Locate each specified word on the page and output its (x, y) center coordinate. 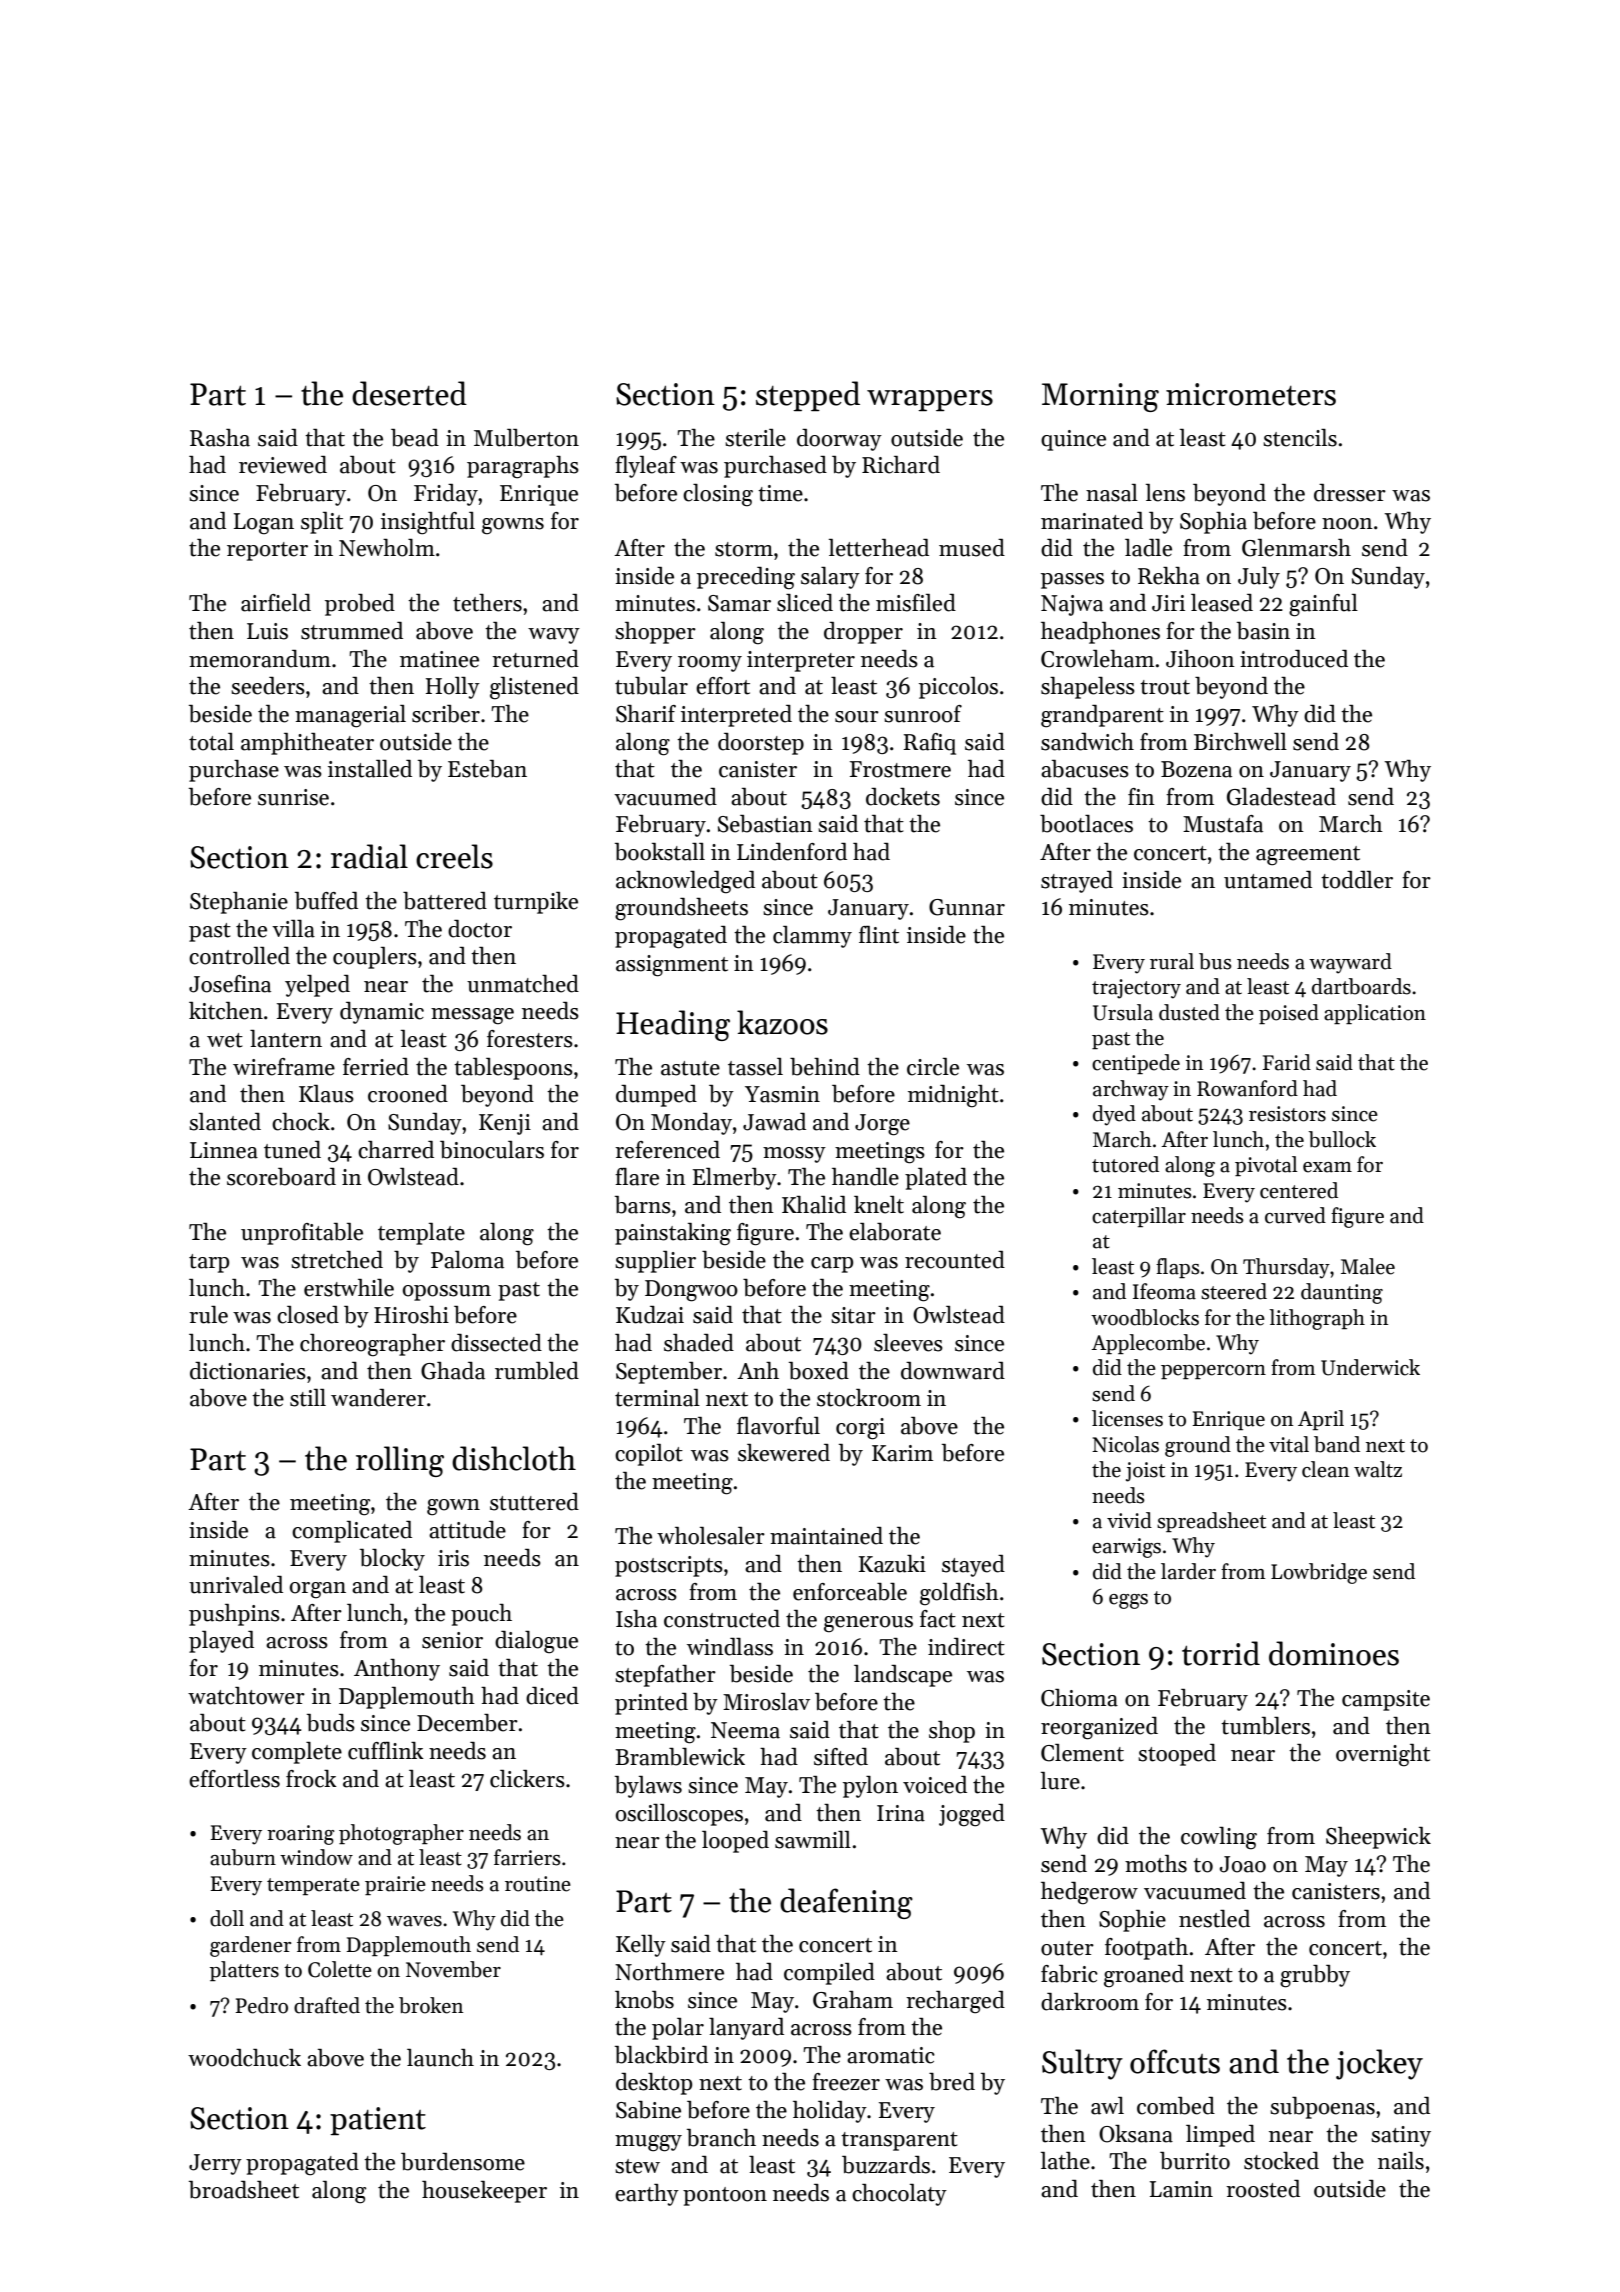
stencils (1300, 438)
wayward (1350, 963)
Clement (1082, 1753)
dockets (903, 797)
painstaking (673, 1234)
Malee (1368, 1266)
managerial (350, 716)
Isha (636, 1619)
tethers (487, 603)
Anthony (397, 1670)
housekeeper (484, 2192)
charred (396, 1150)
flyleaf (646, 467)
